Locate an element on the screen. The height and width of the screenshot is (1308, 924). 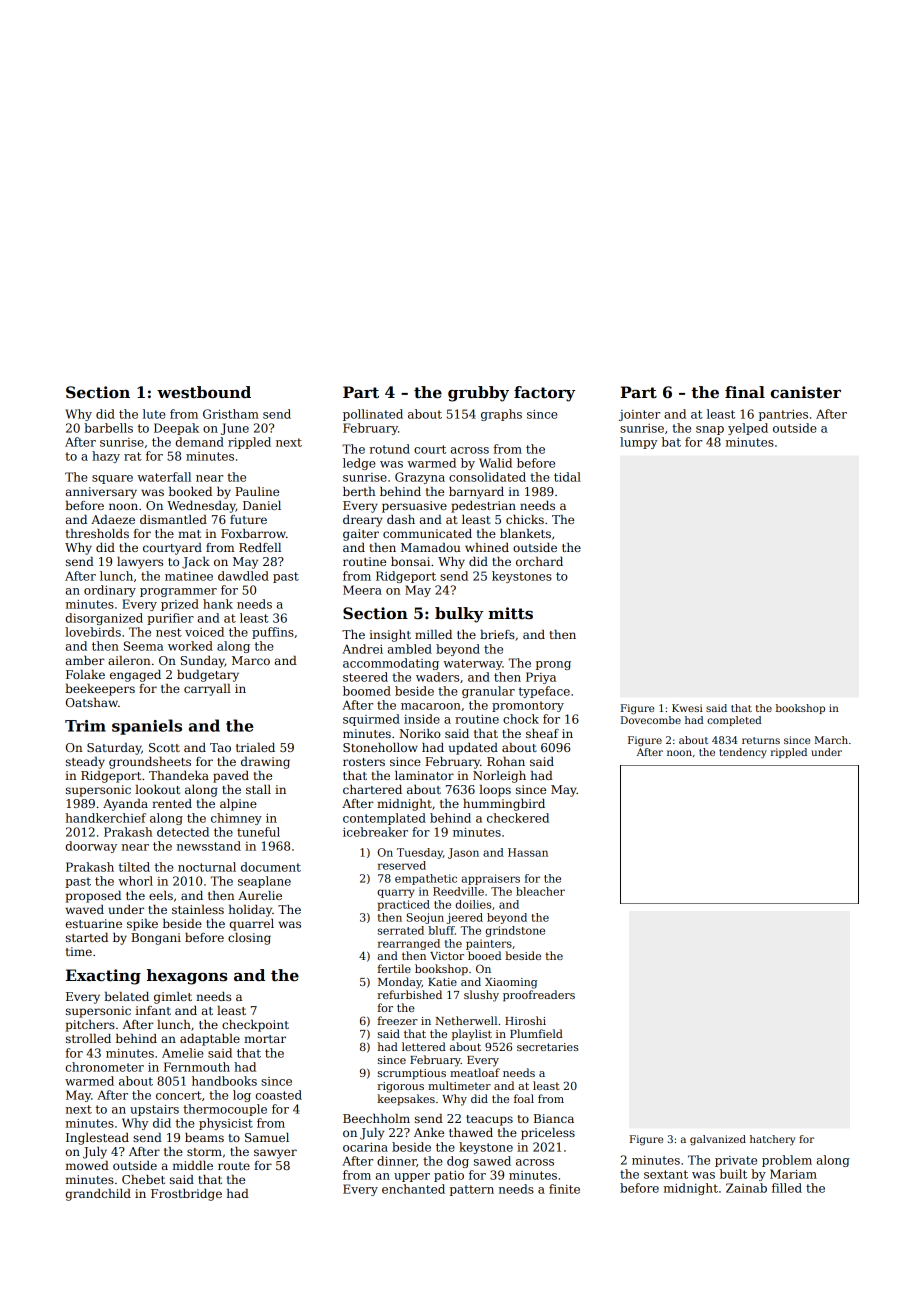
secretaries is located at coordinates (548, 1047).
